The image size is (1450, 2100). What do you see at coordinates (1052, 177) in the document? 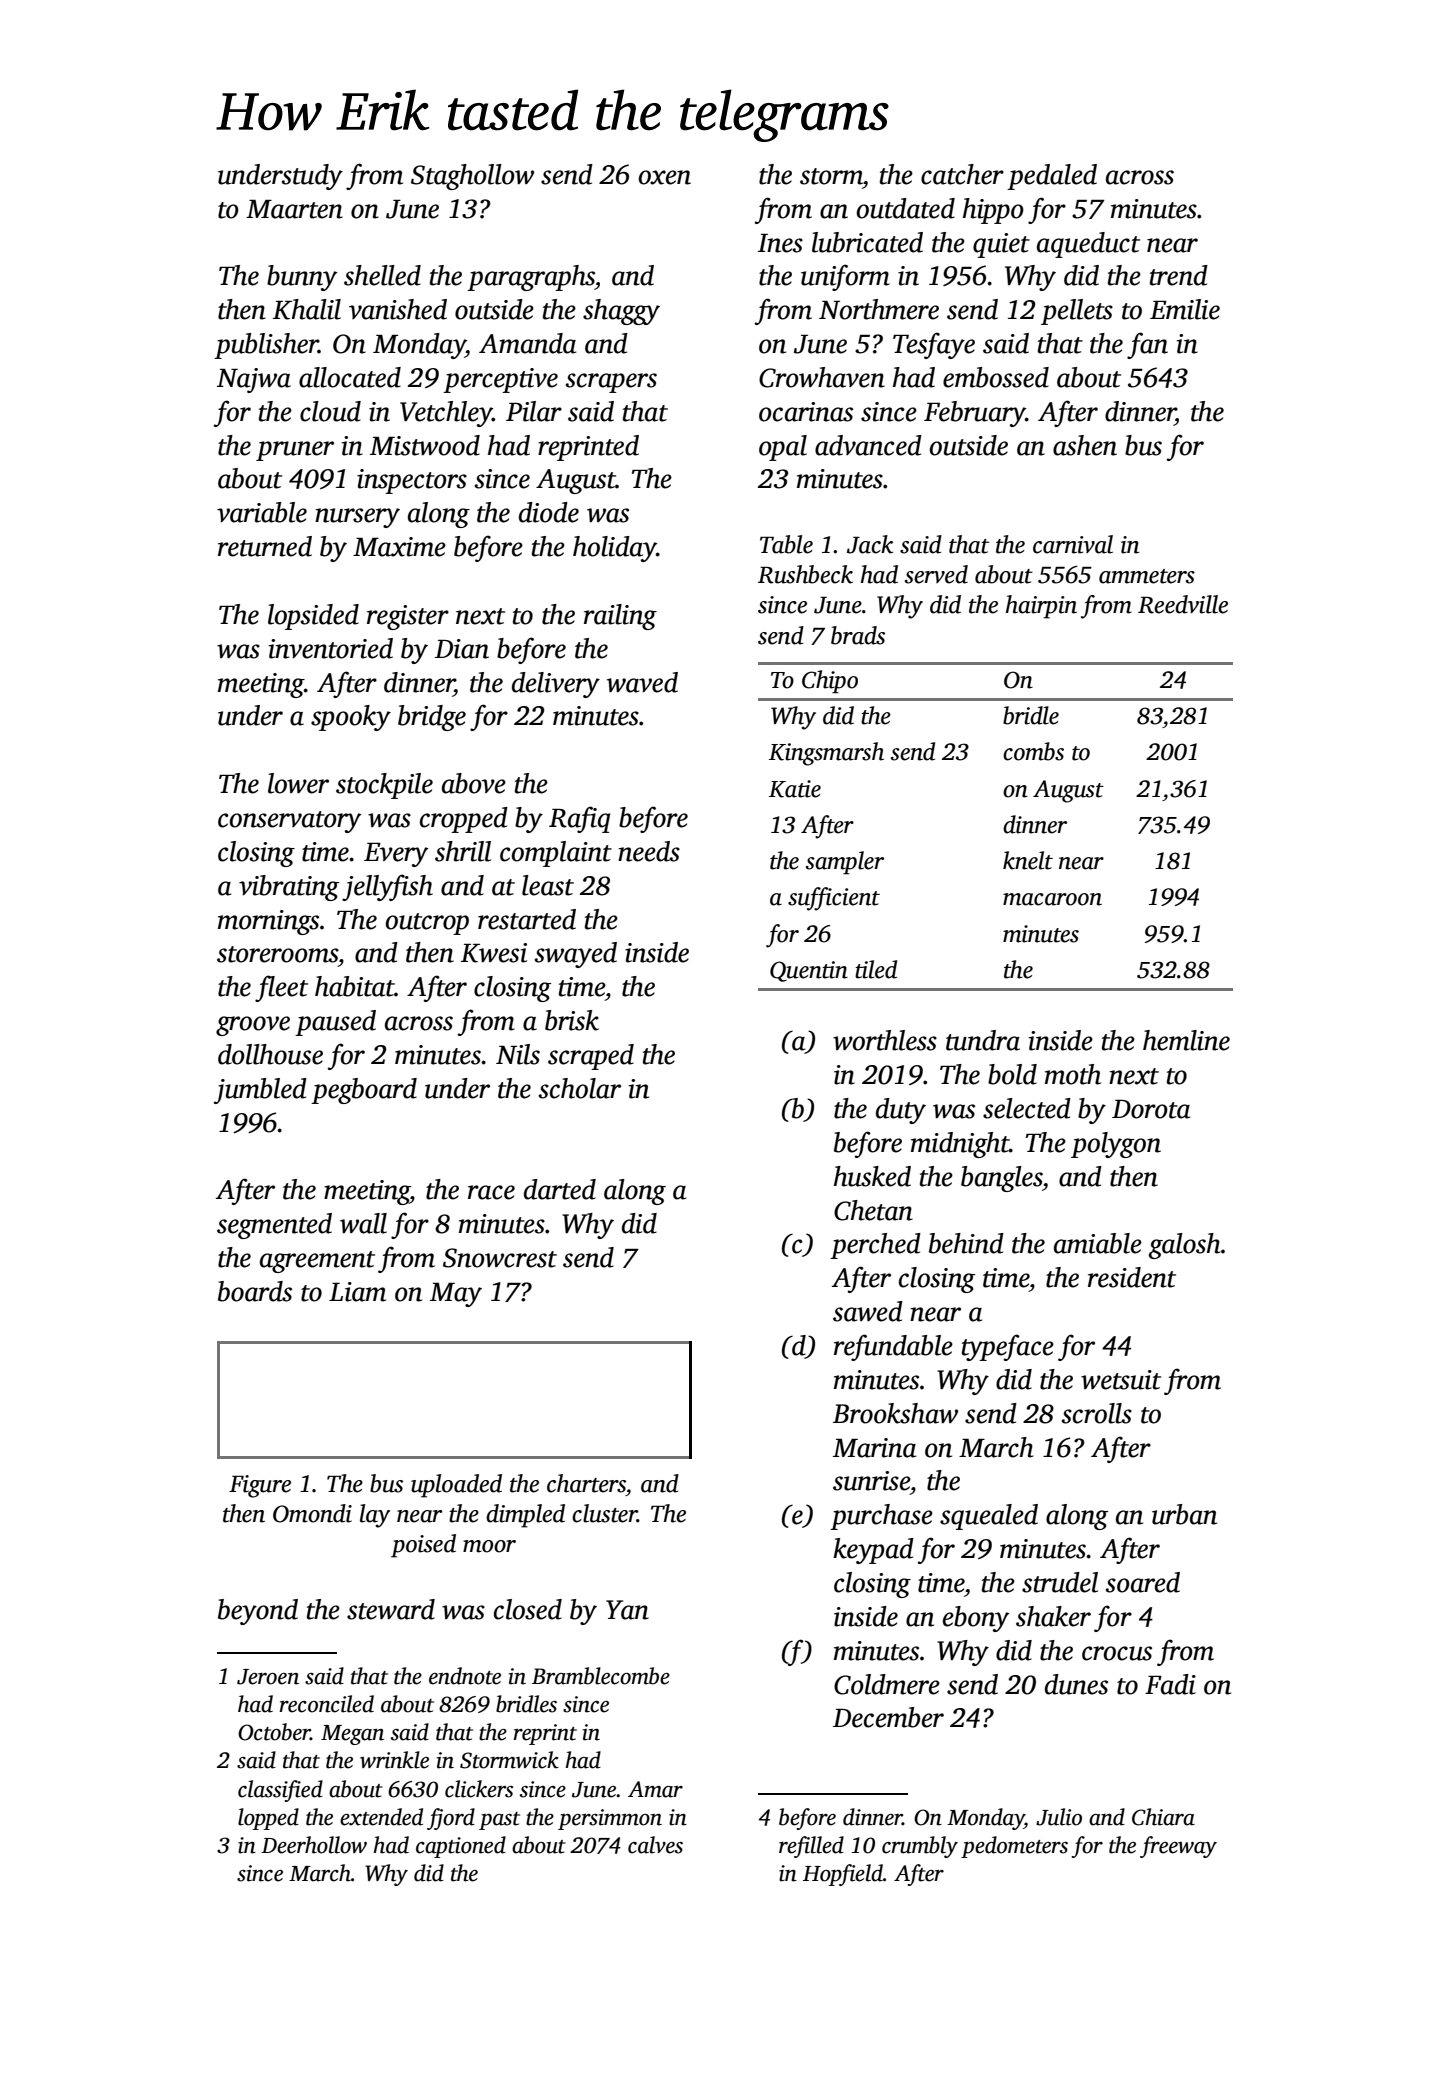
I see `pedaled` at bounding box center [1052, 177].
